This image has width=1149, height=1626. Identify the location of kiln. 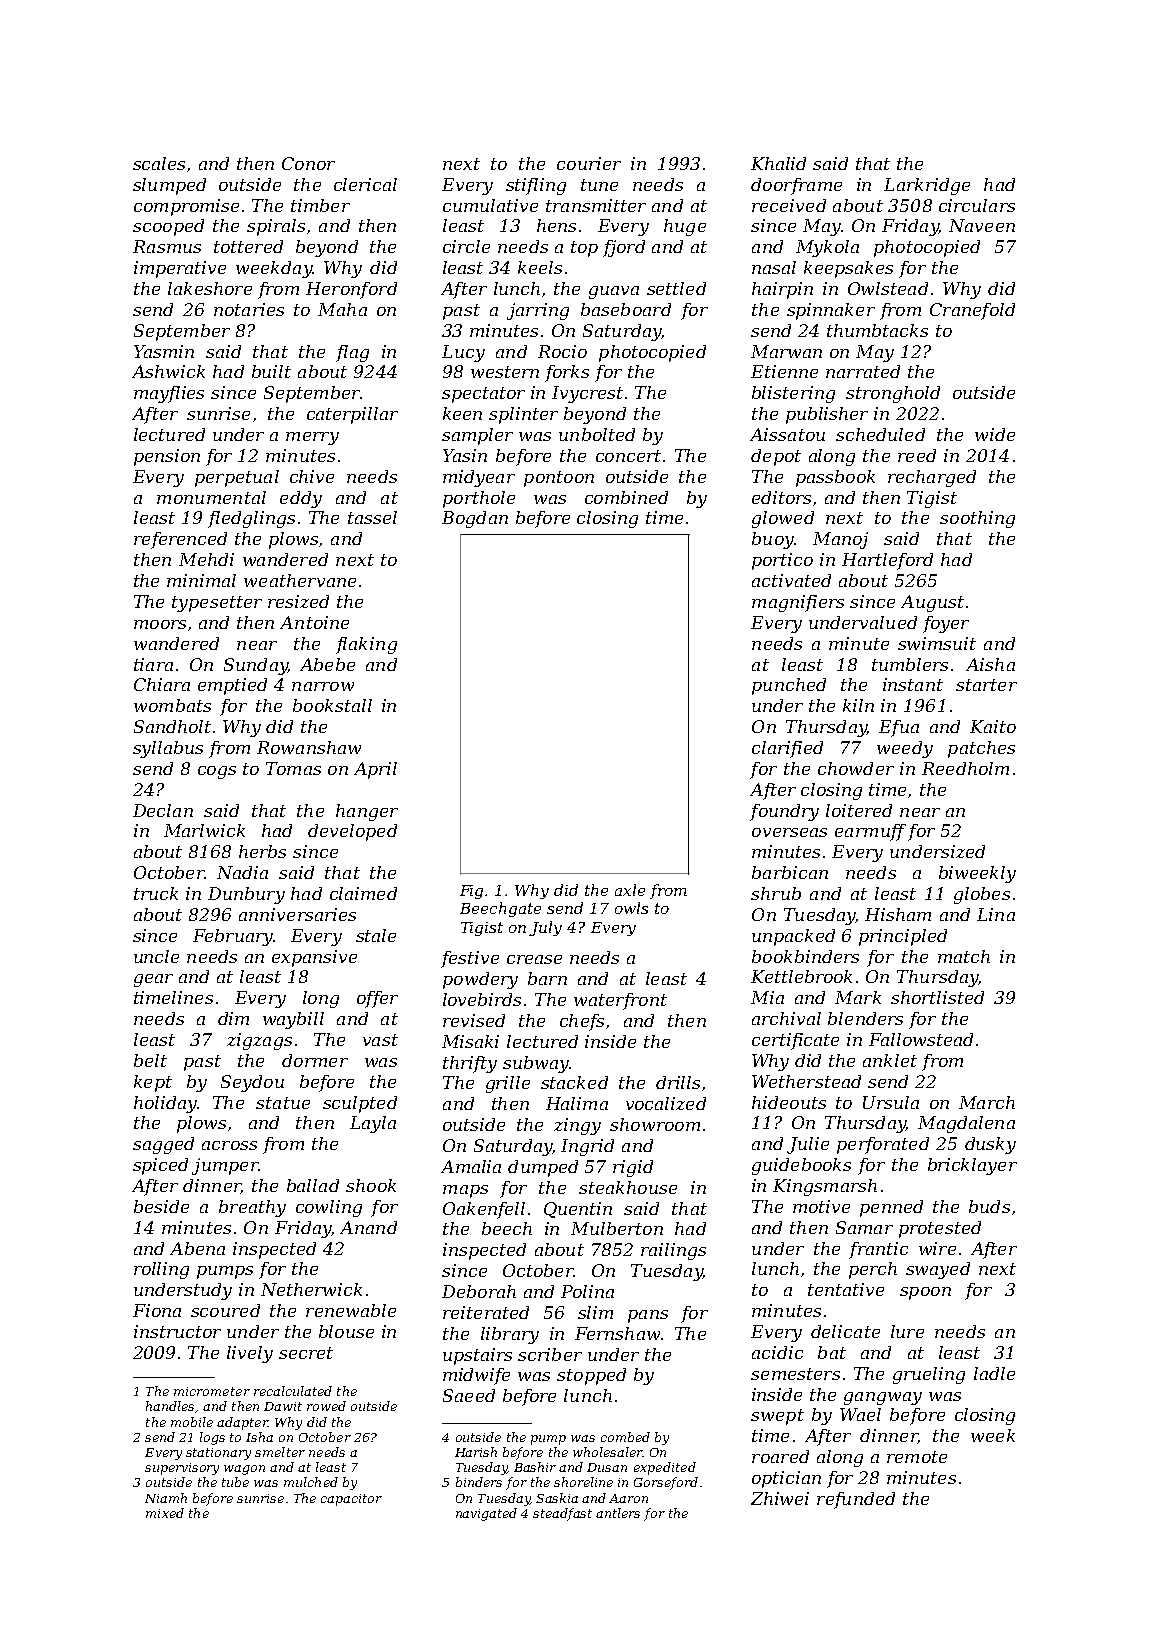
(858, 705).
